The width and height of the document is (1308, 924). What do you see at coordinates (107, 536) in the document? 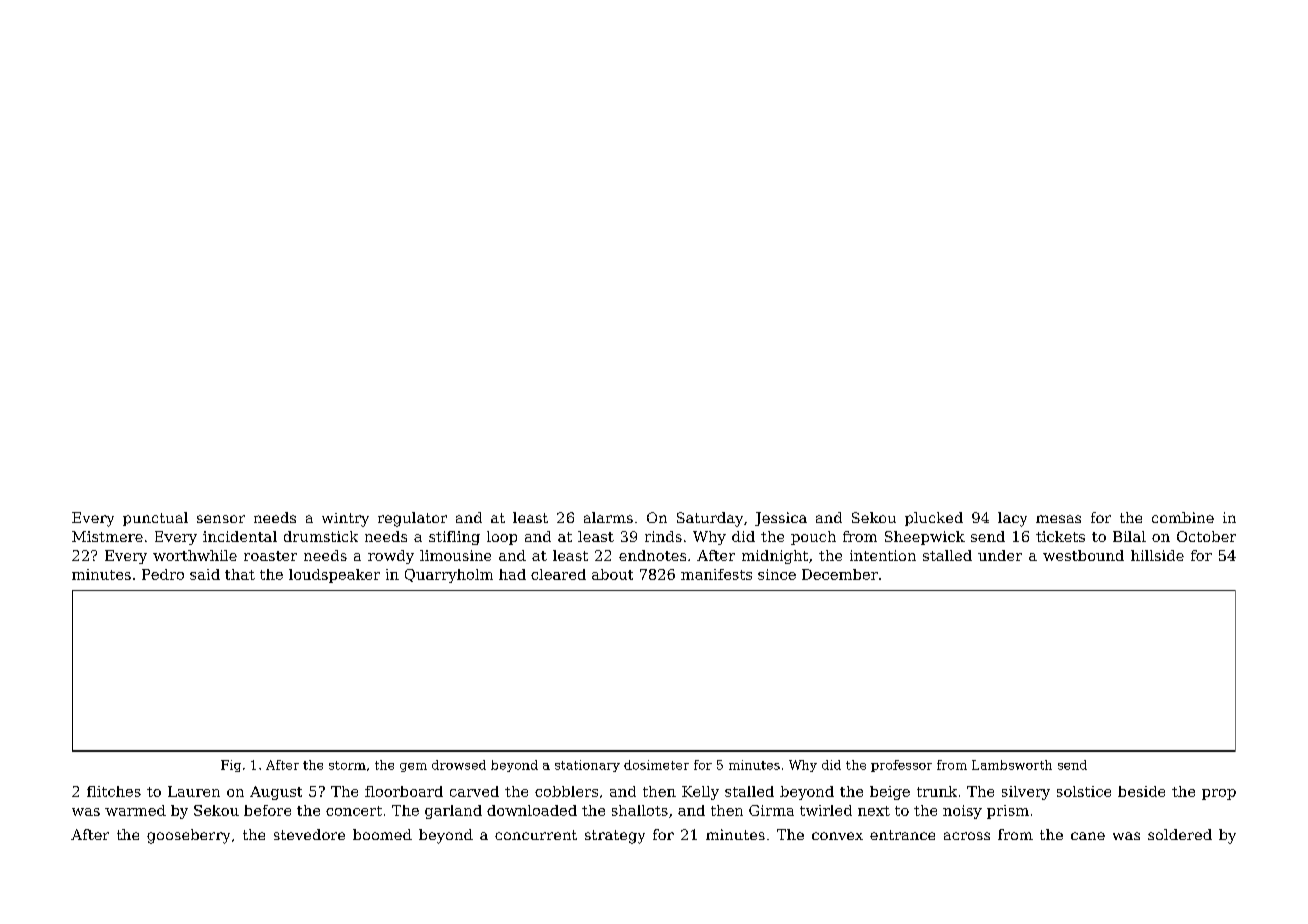
I see `Mistmere` at bounding box center [107, 536].
